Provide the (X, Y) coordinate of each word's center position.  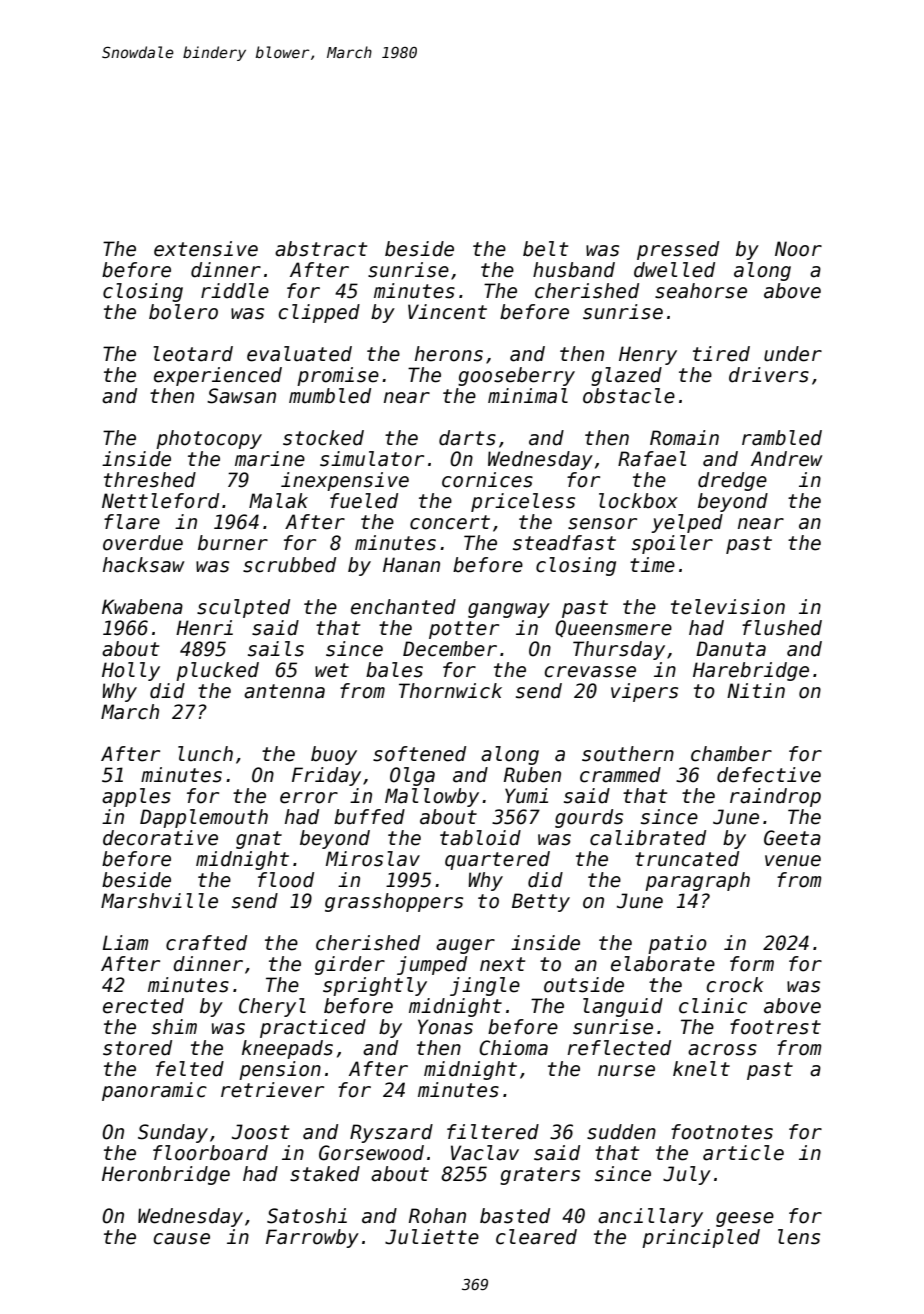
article (743, 1153)
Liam (125, 943)
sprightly (375, 986)
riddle (235, 291)
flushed (782, 628)
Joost (260, 1132)
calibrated (648, 838)
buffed (369, 817)
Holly (131, 671)
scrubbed (289, 565)
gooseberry (516, 376)
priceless (523, 502)
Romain (684, 438)
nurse (626, 1071)
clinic (713, 1006)
